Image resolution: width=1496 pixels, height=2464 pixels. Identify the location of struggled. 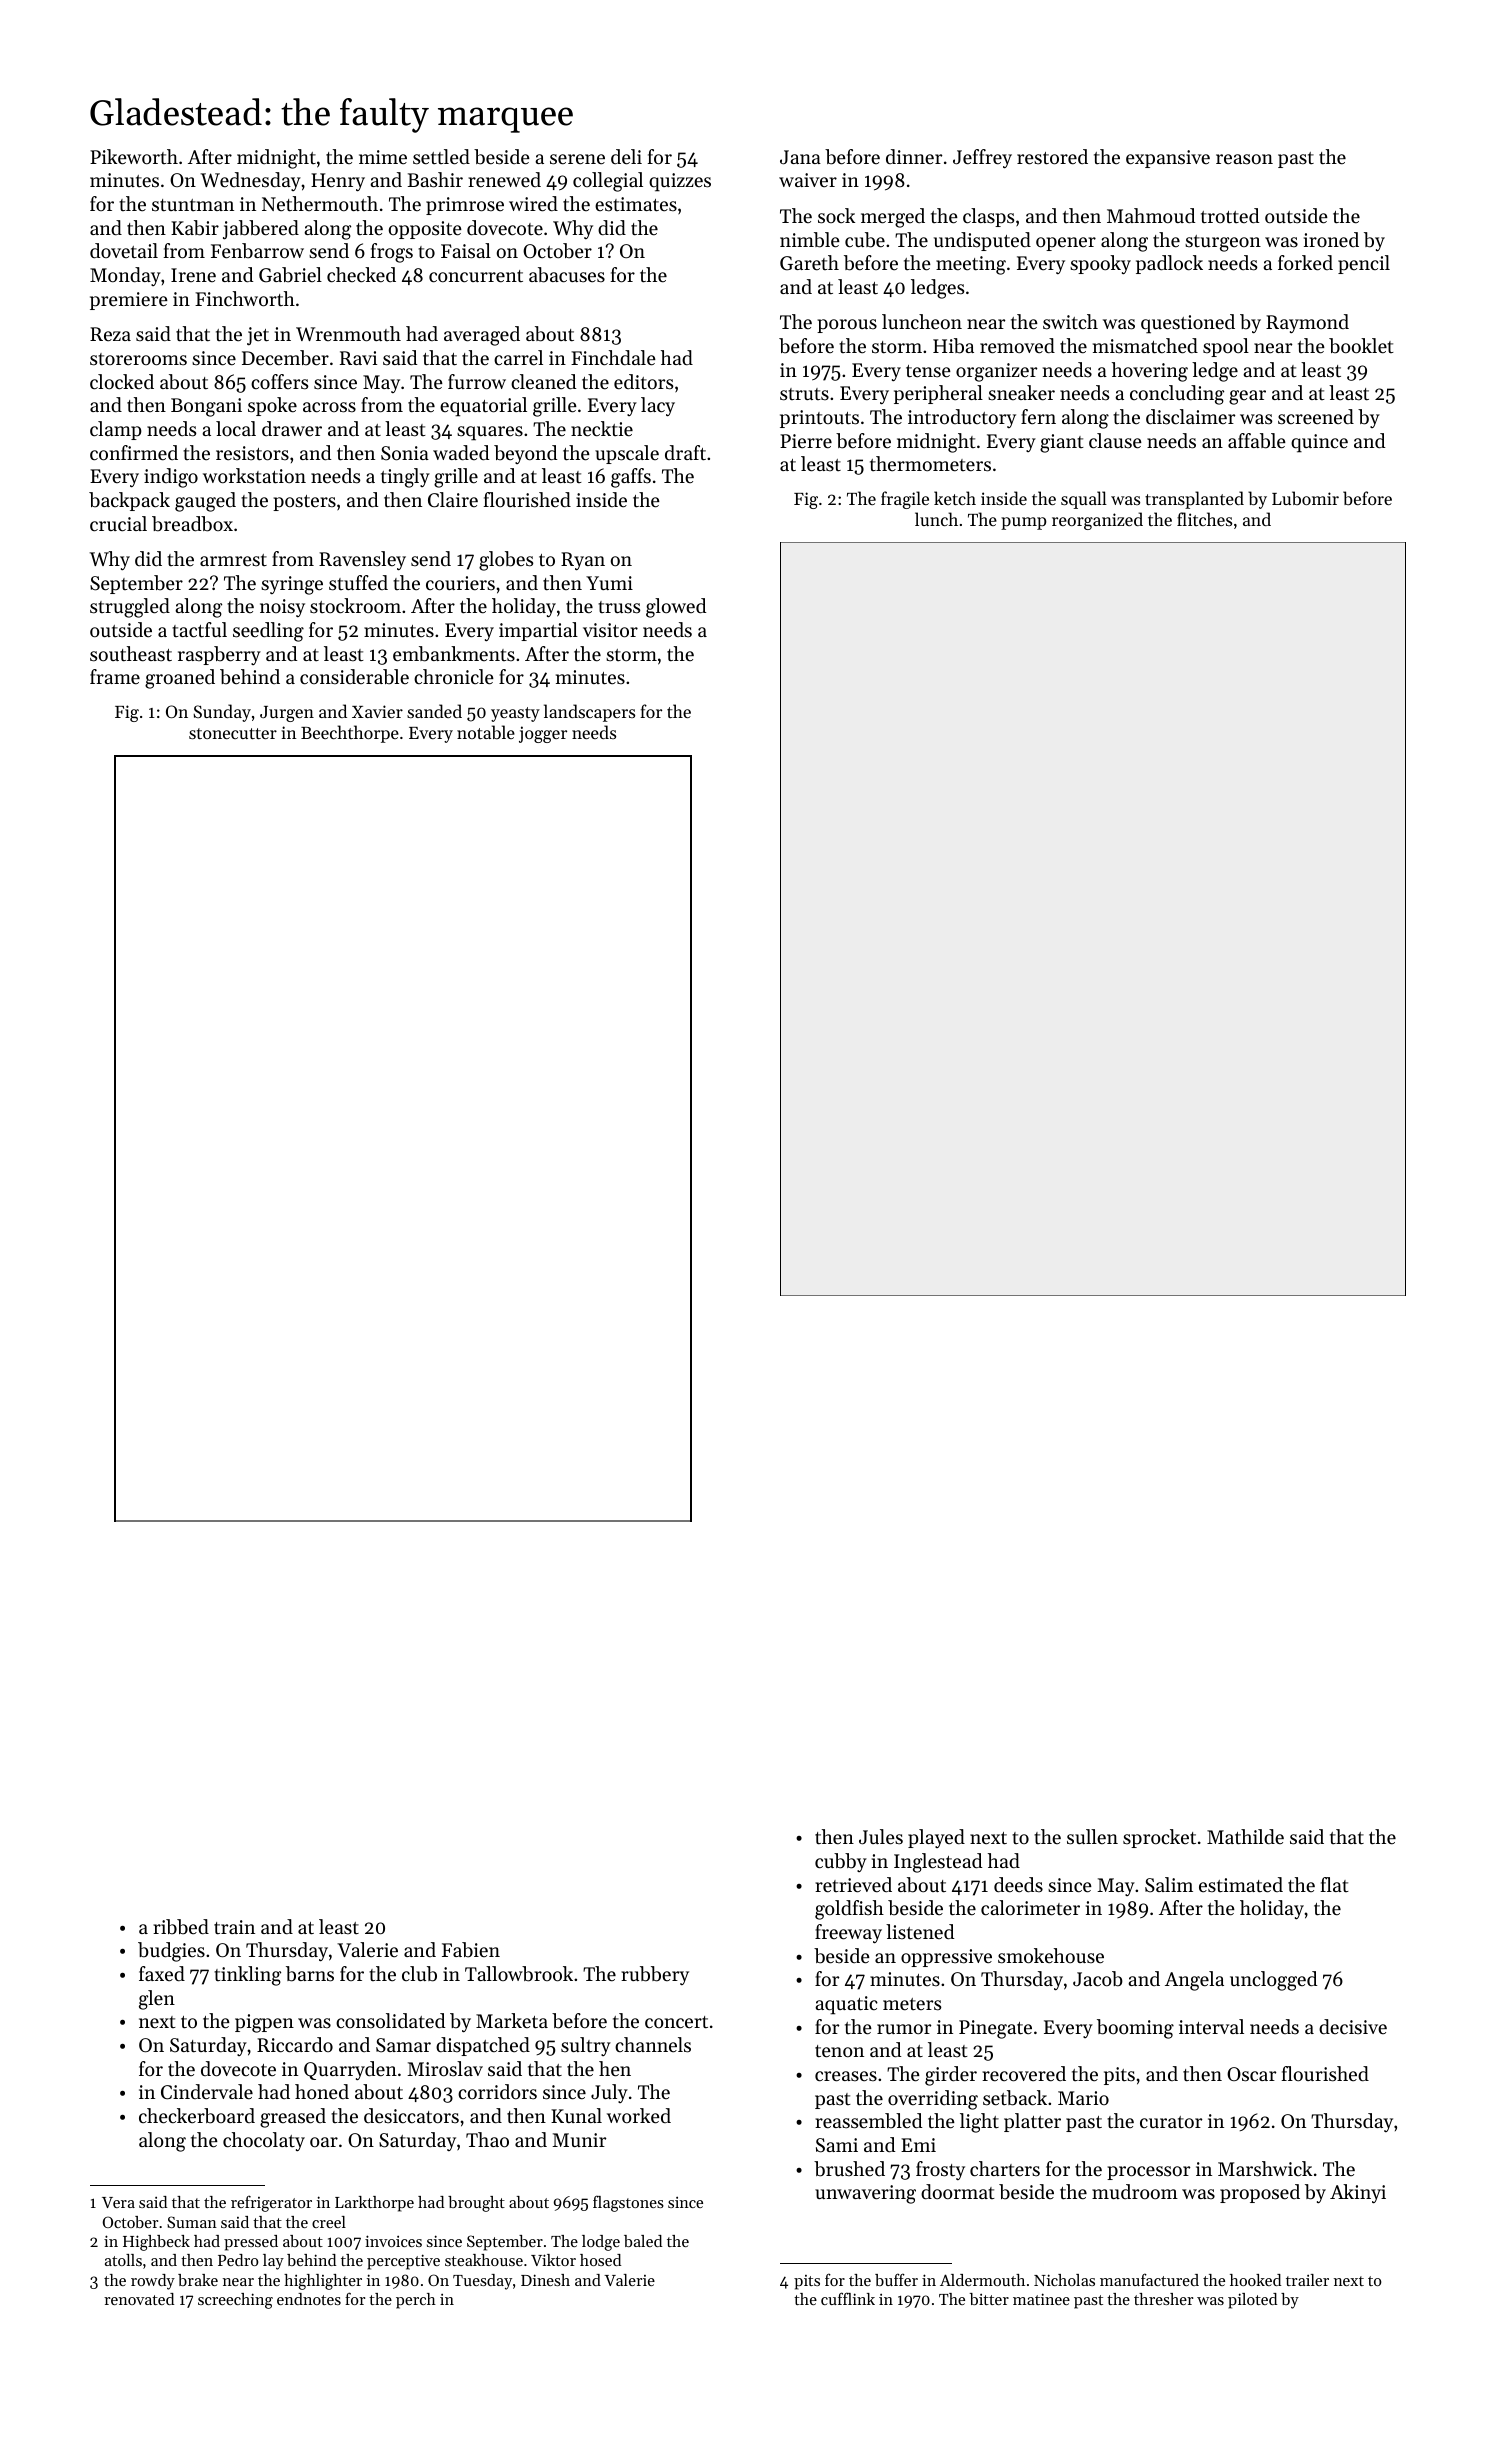
(130, 608).
